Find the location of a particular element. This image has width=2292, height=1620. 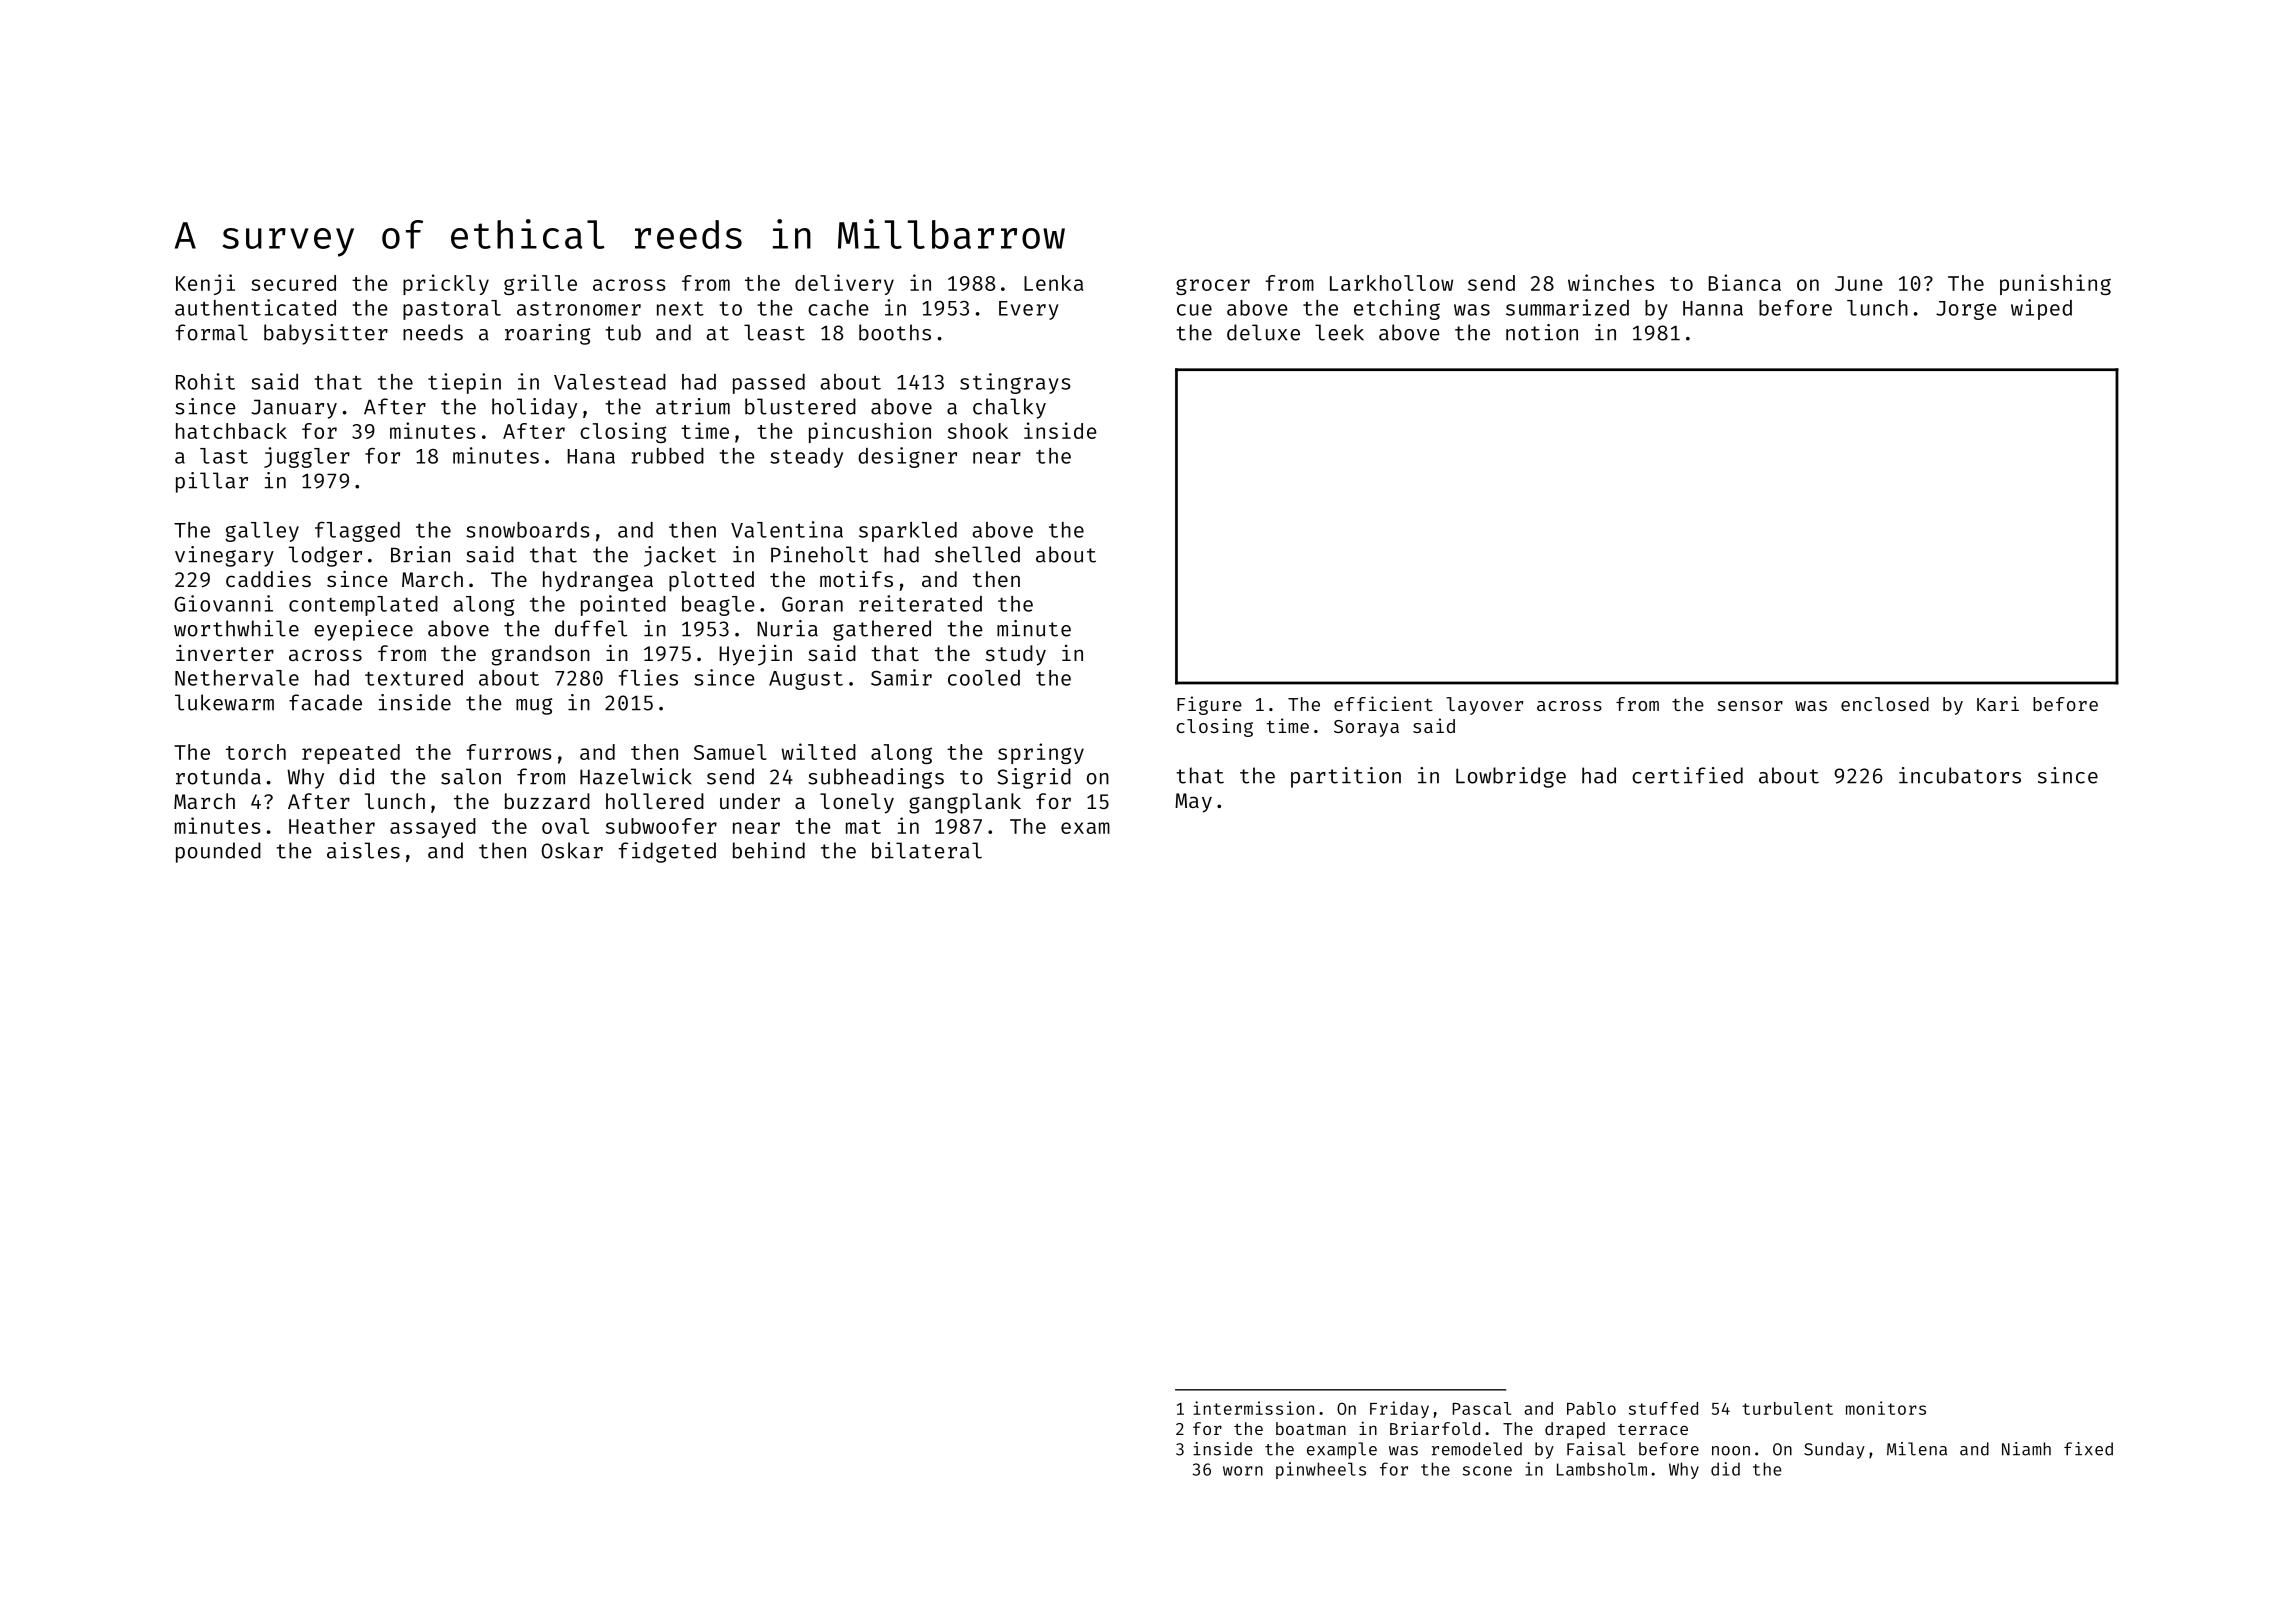

Lowbridge is located at coordinates (1511, 777).
